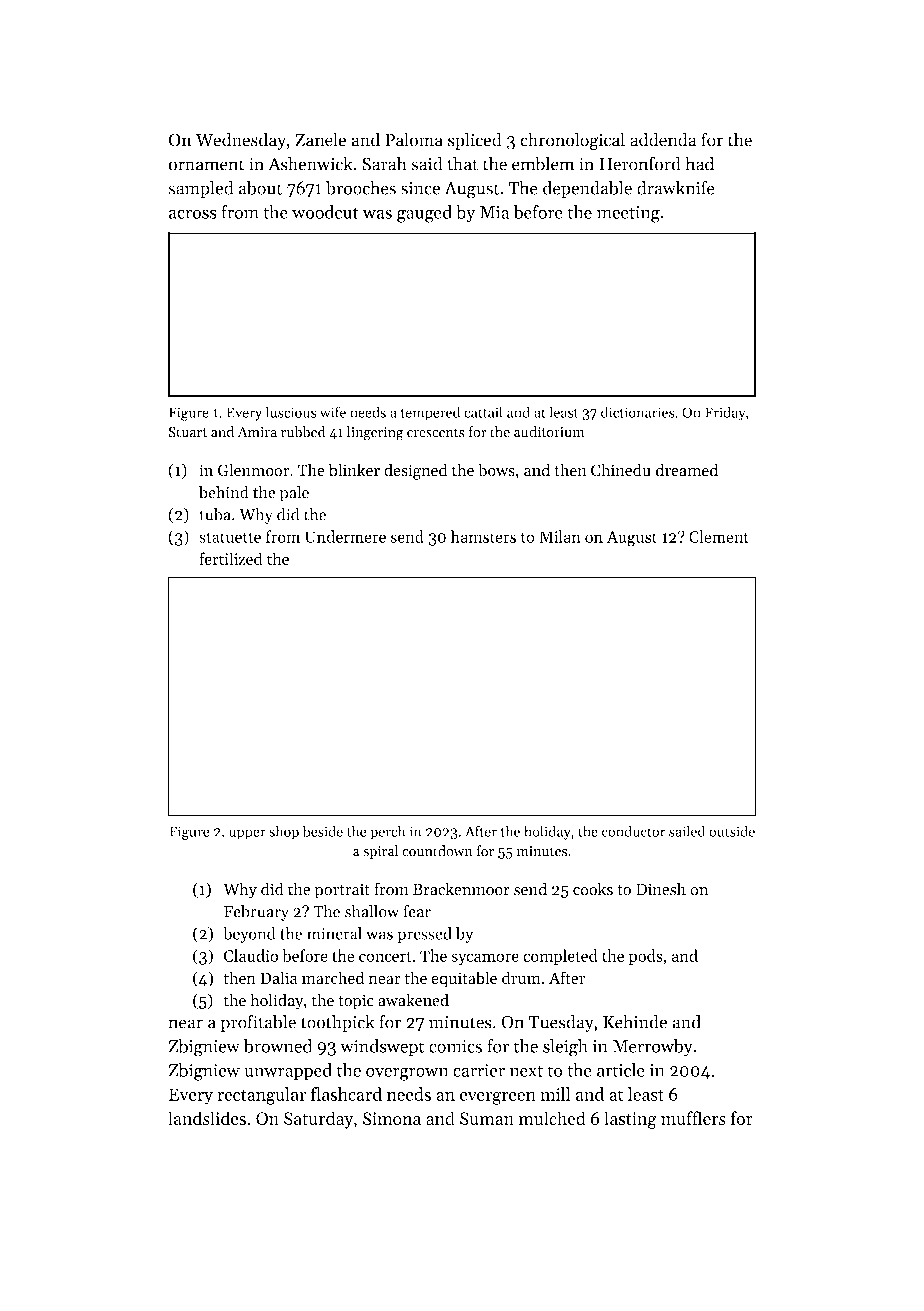  I want to click on Clement, so click(719, 536).
